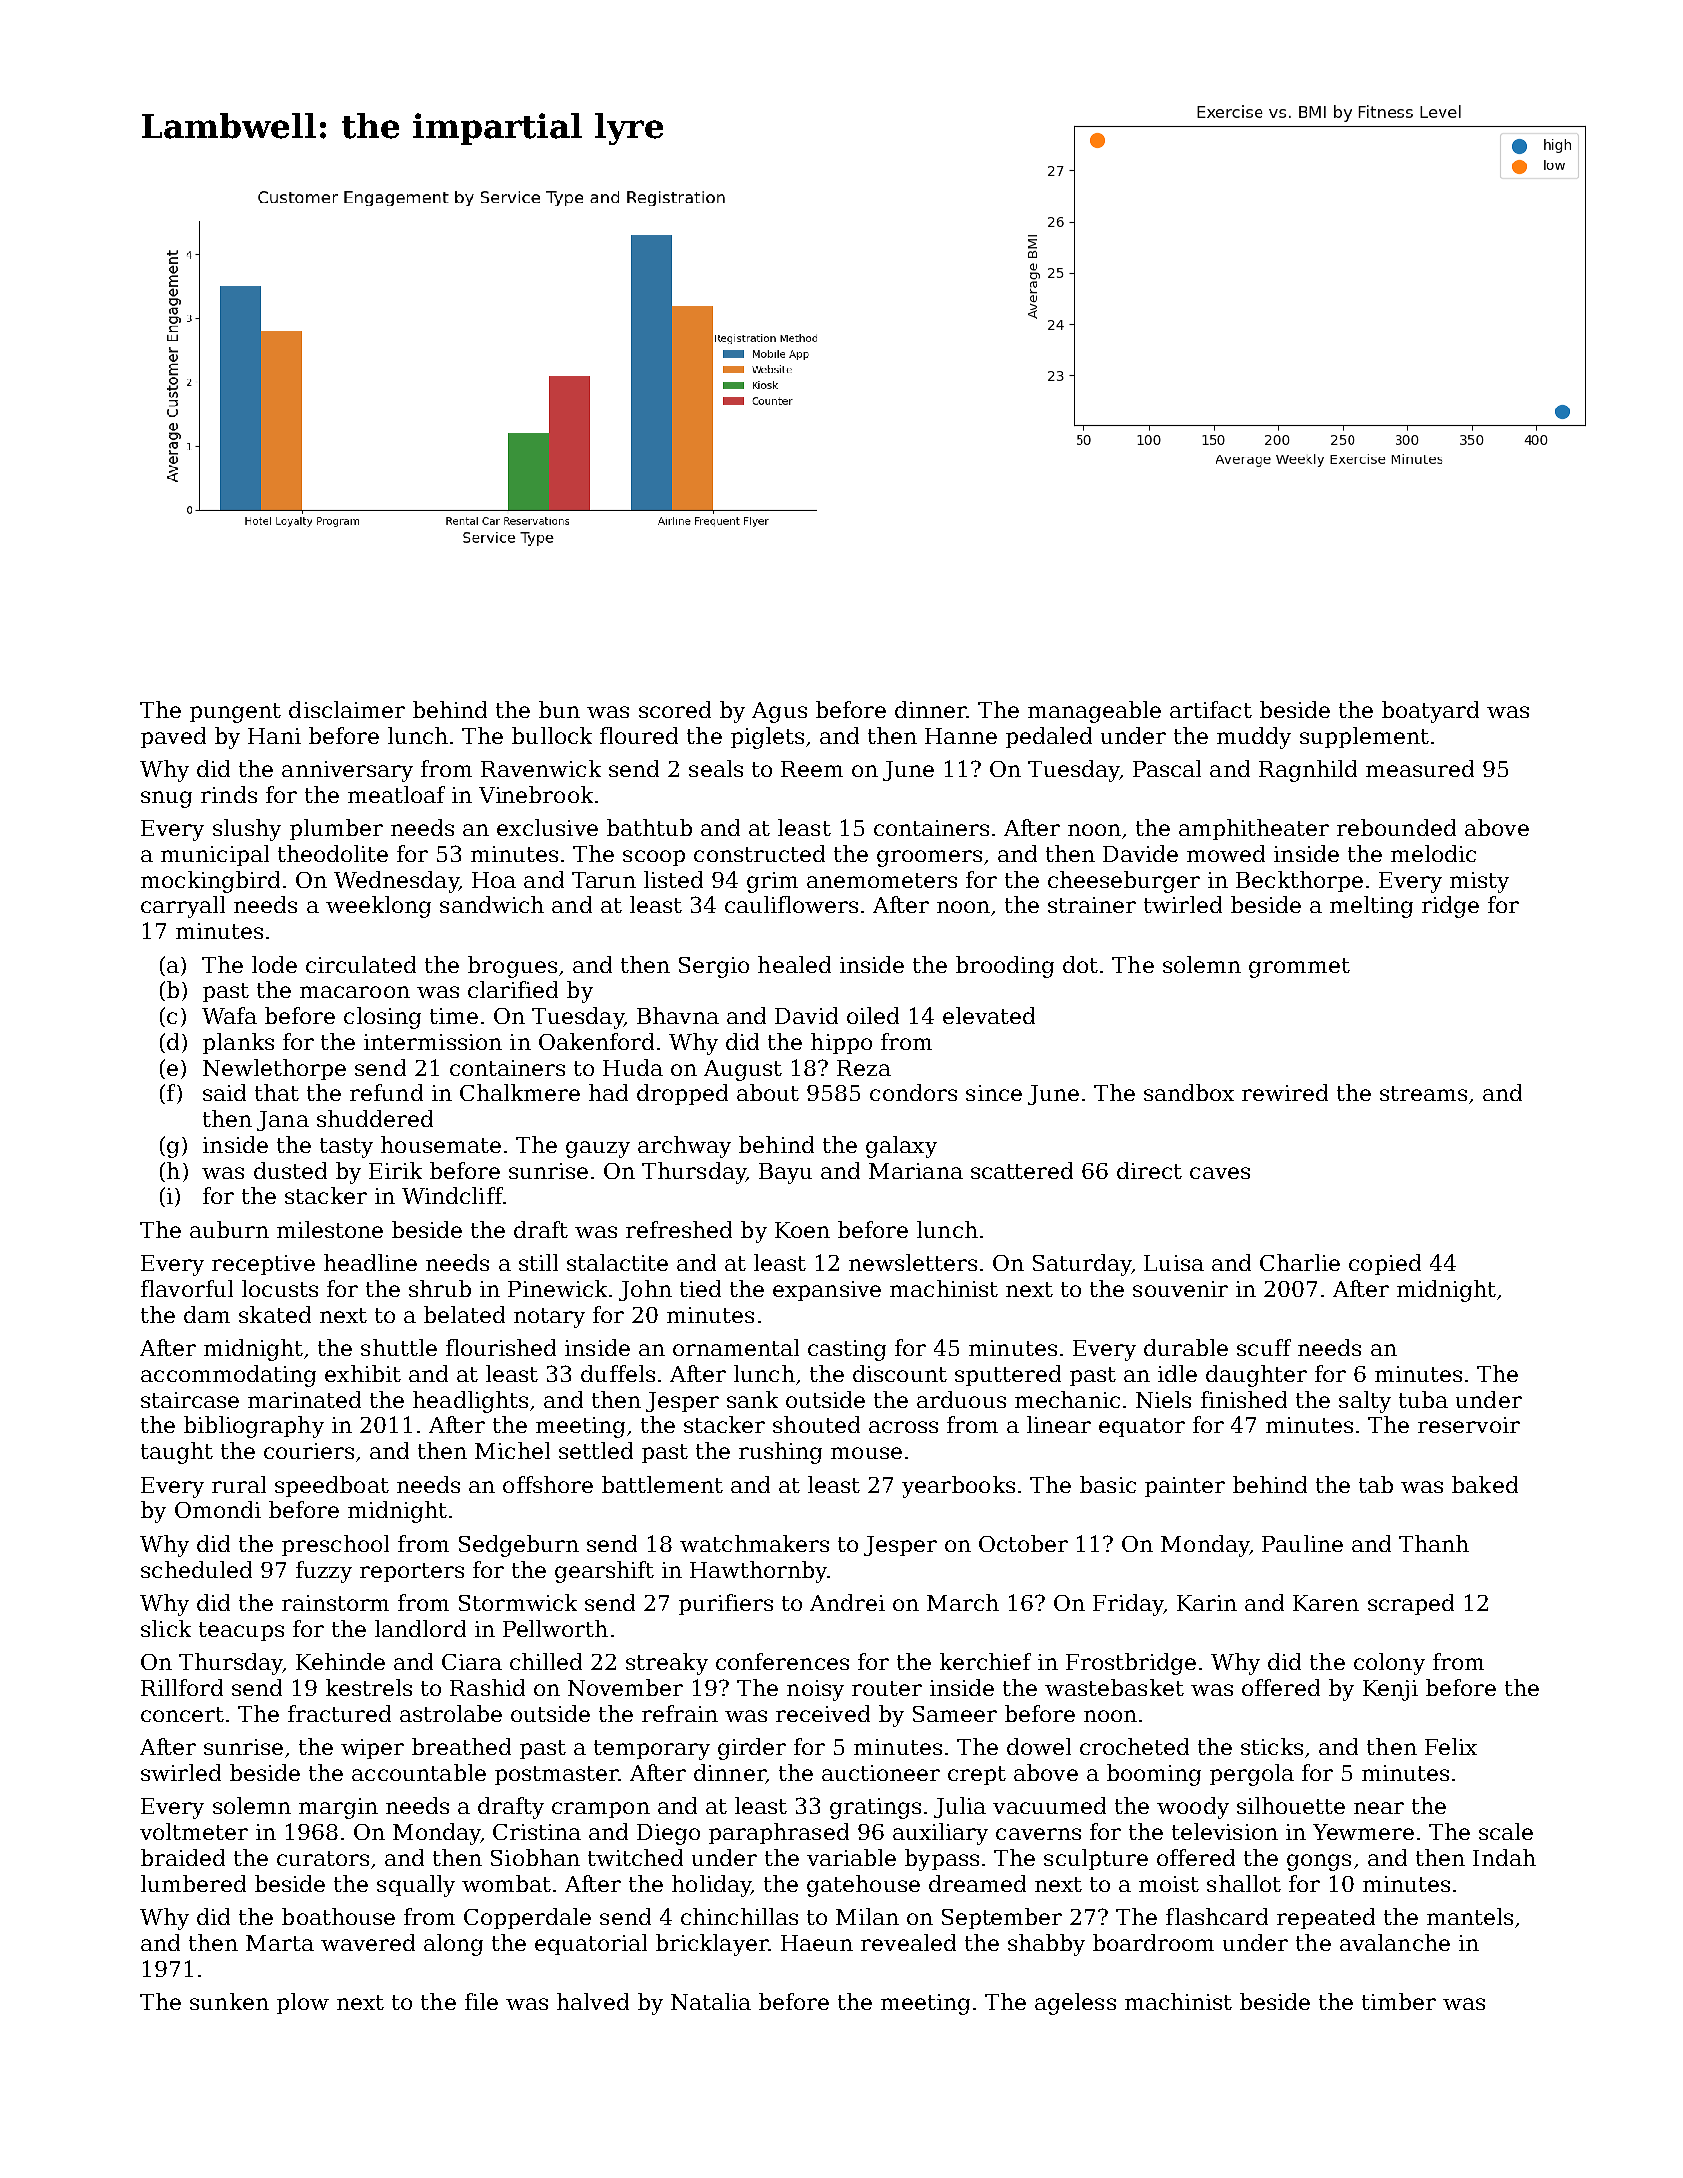 Image resolution: width=1683 pixels, height=2178 pixels. What do you see at coordinates (440, 1288) in the screenshot?
I see `shrub` at bounding box center [440, 1288].
